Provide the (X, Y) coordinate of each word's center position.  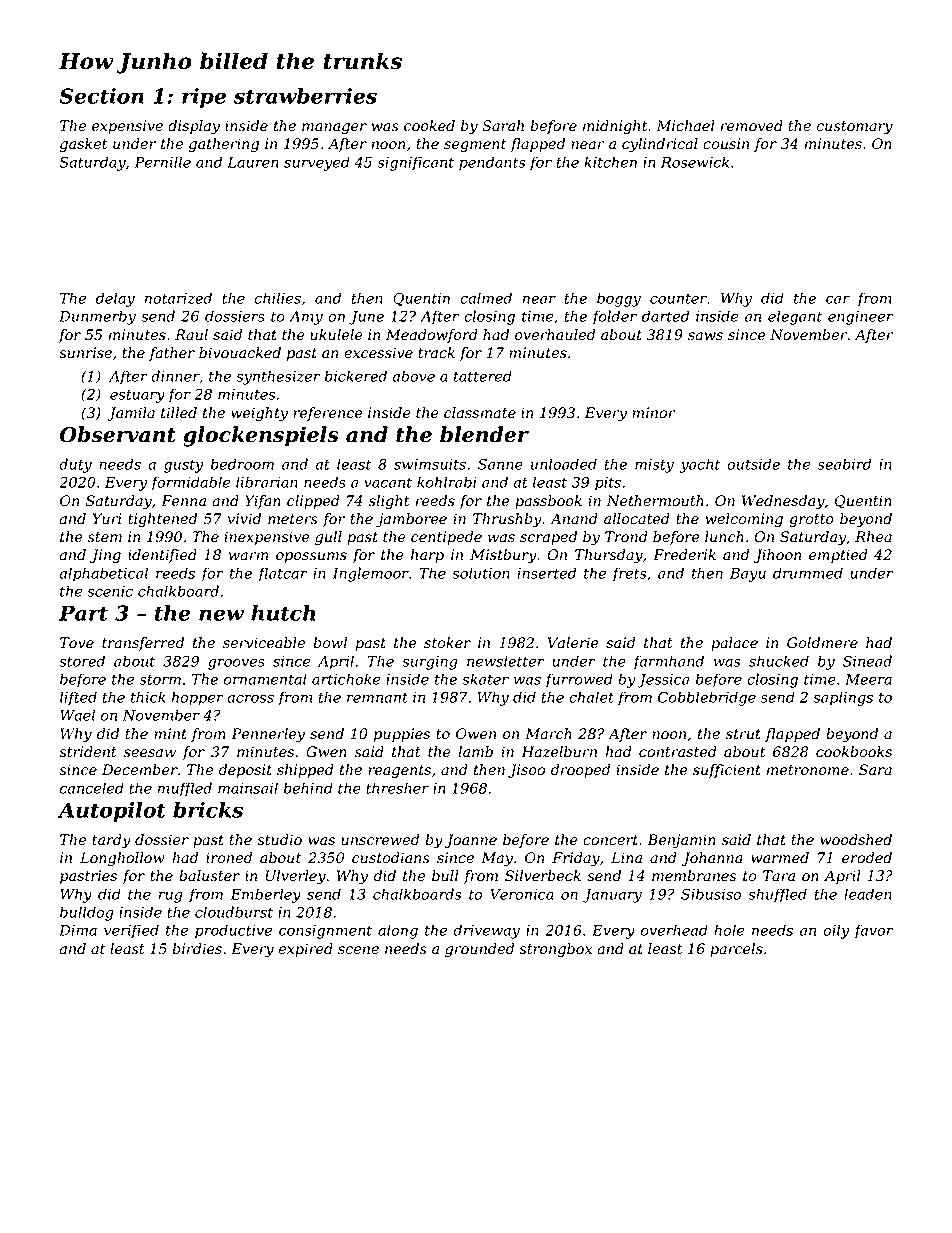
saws (705, 336)
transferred (143, 644)
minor (653, 413)
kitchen (610, 162)
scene (358, 950)
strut (743, 734)
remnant (377, 697)
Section (101, 96)
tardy (111, 841)
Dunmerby (97, 317)
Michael (685, 126)
